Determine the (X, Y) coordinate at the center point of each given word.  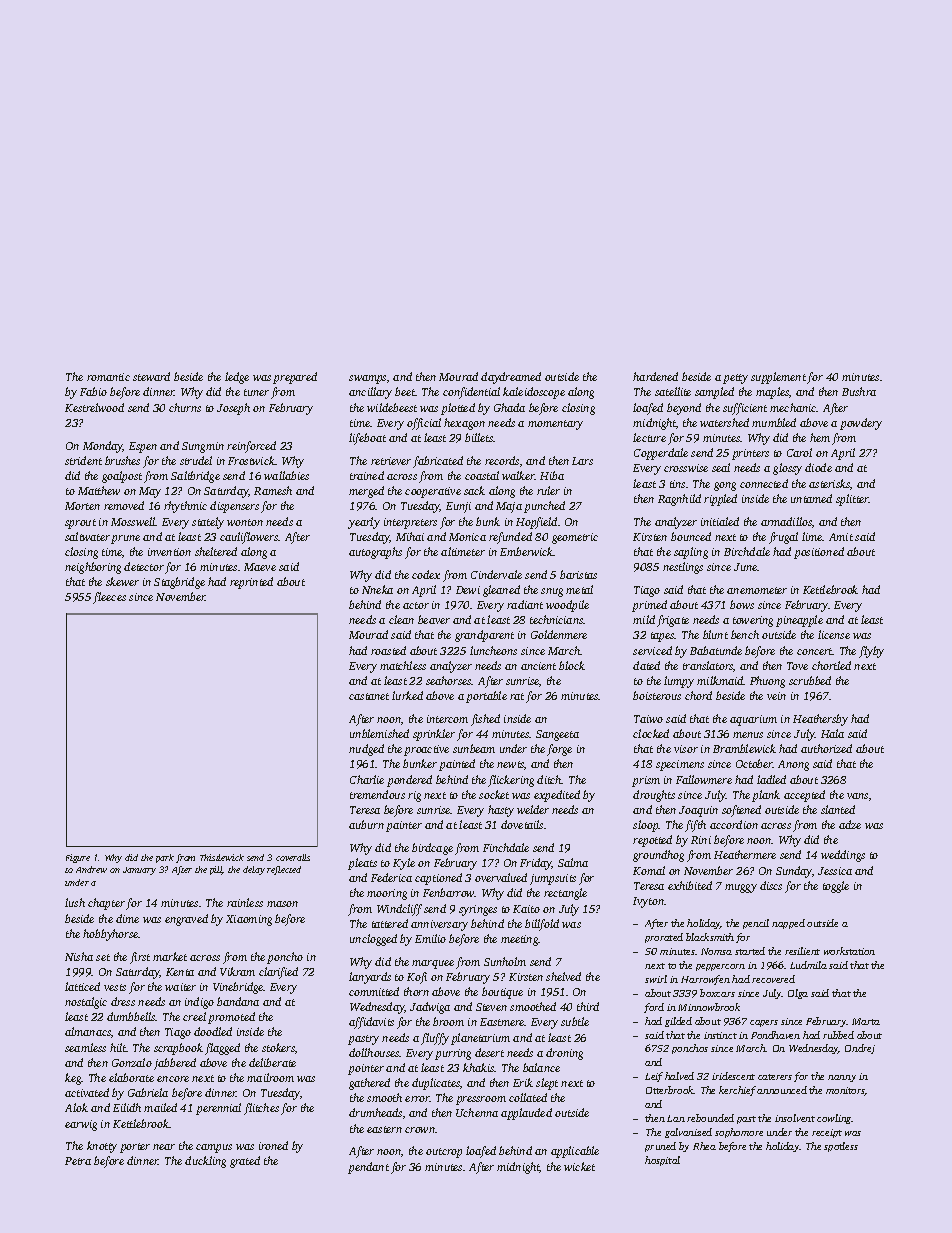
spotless (841, 1147)
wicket (579, 1166)
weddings (843, 856)
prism (646, 781)
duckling (205, 1162)
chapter (106, 904)
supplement (778, 378)
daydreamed (511, 378)
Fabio (93, 391)
